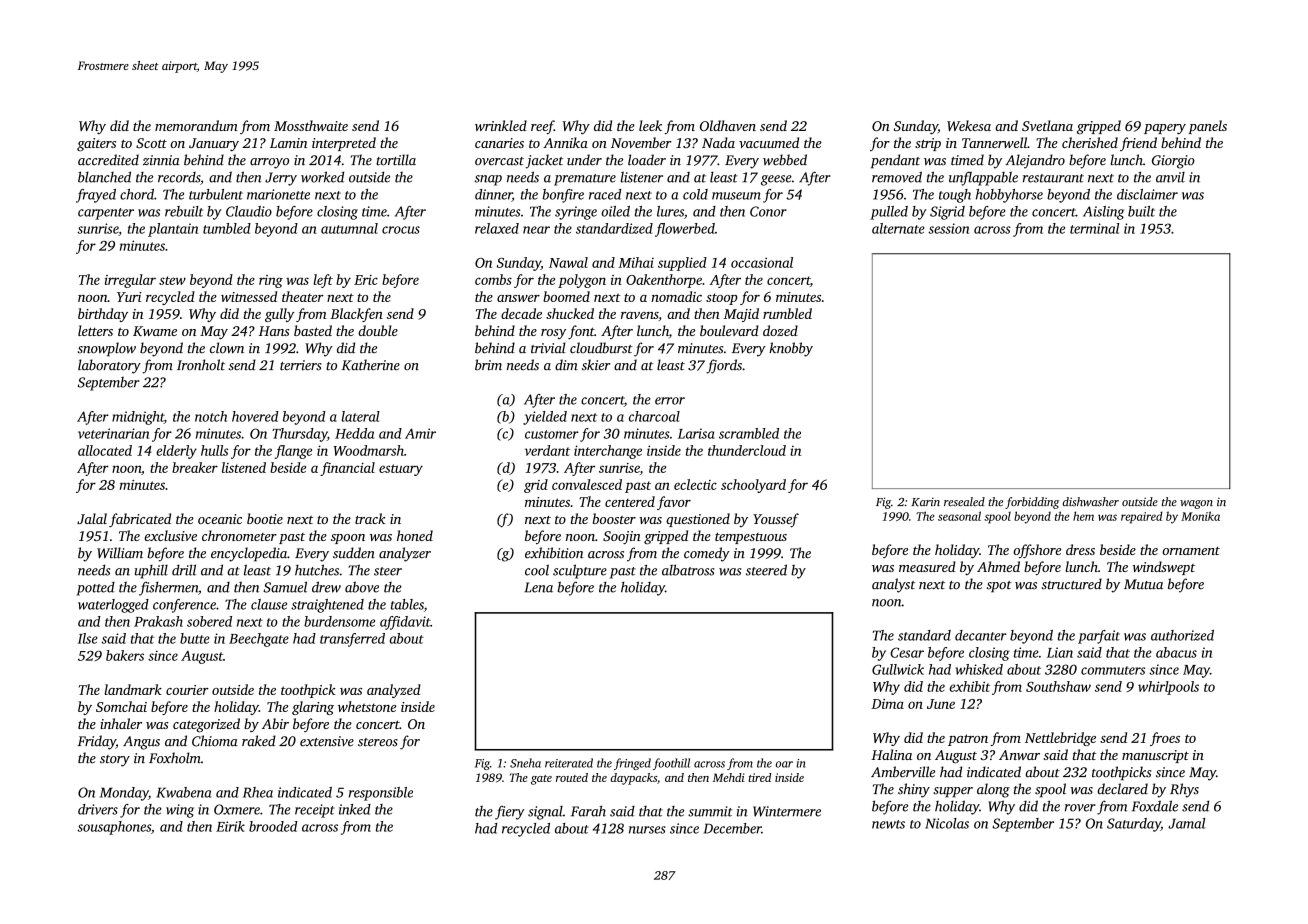  I want to click on brooded, so click(273, 826).
